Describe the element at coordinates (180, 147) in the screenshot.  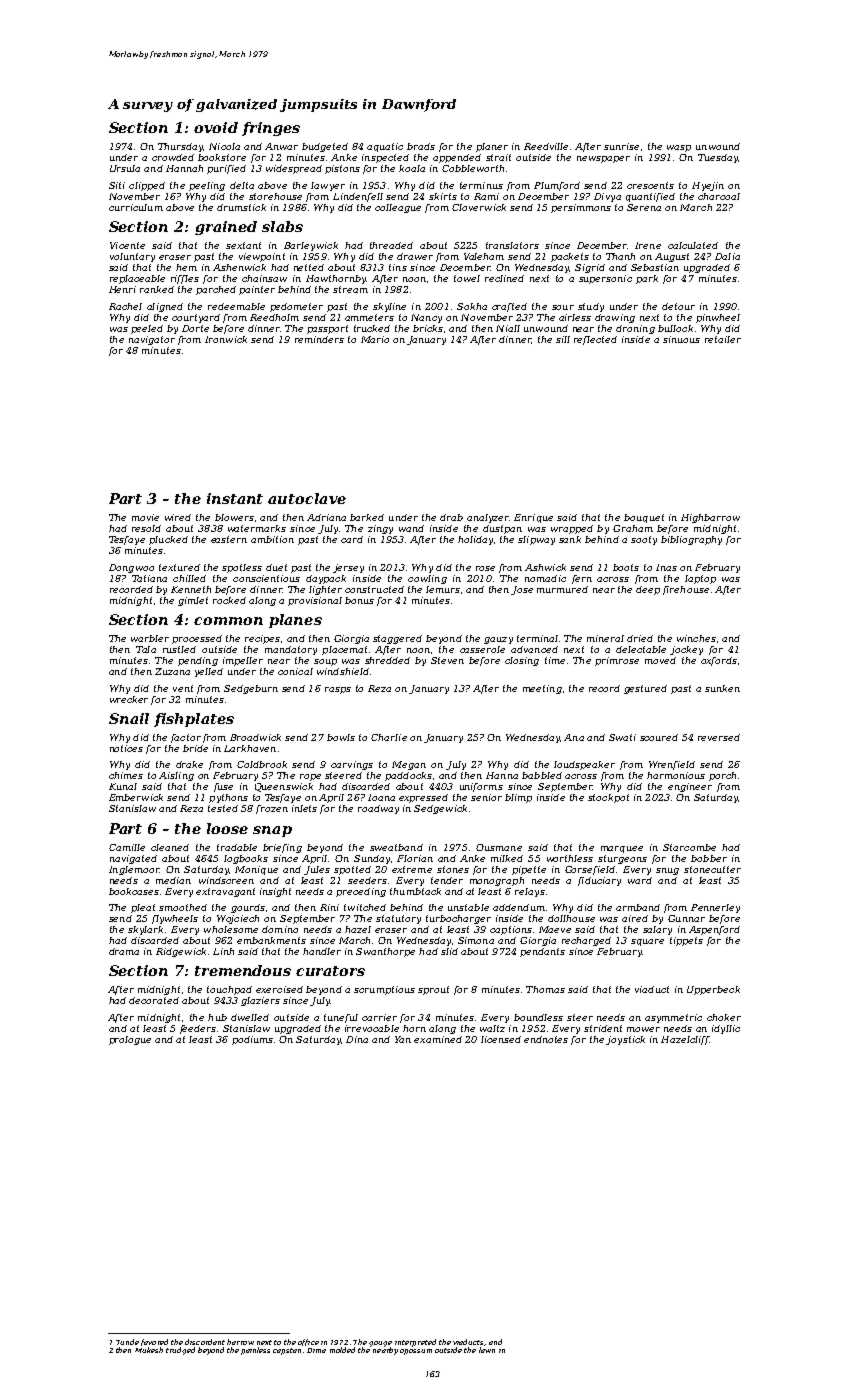
I see `Thursday` at that location.
